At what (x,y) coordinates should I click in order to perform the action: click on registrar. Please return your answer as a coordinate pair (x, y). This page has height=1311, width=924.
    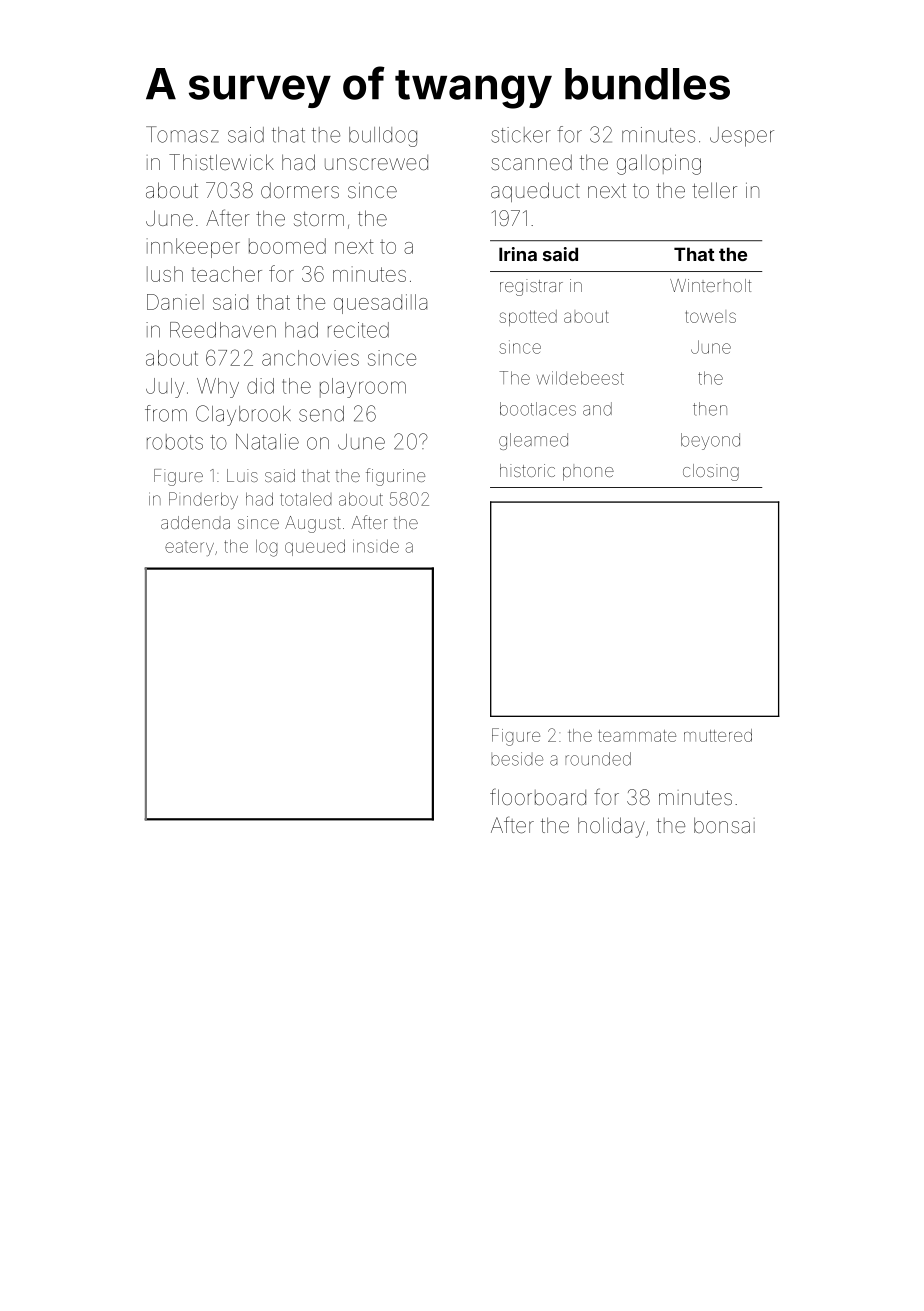
    Looking at the image, I should click on (531, 287).
